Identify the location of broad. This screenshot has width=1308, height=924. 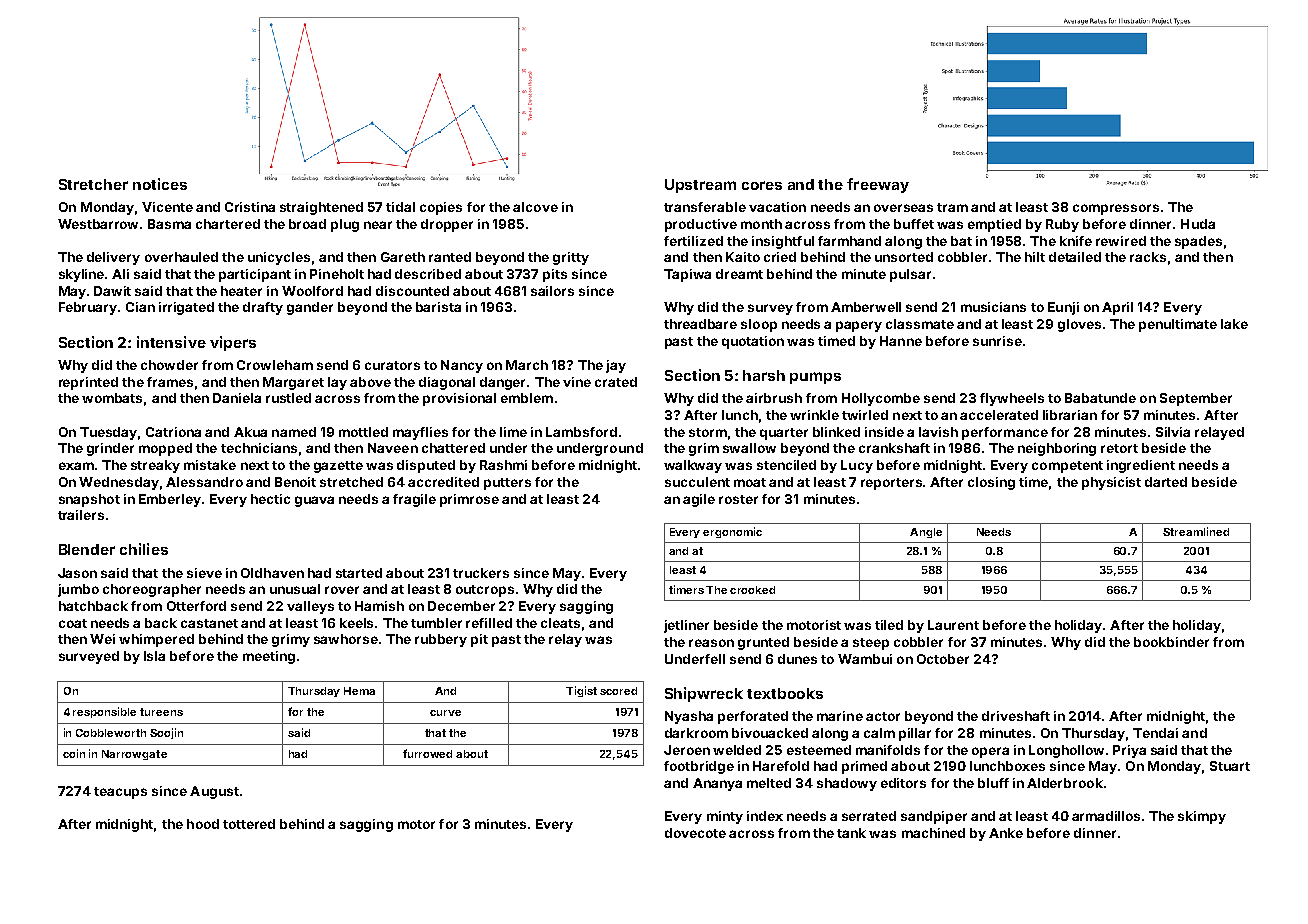
(307, 224).
